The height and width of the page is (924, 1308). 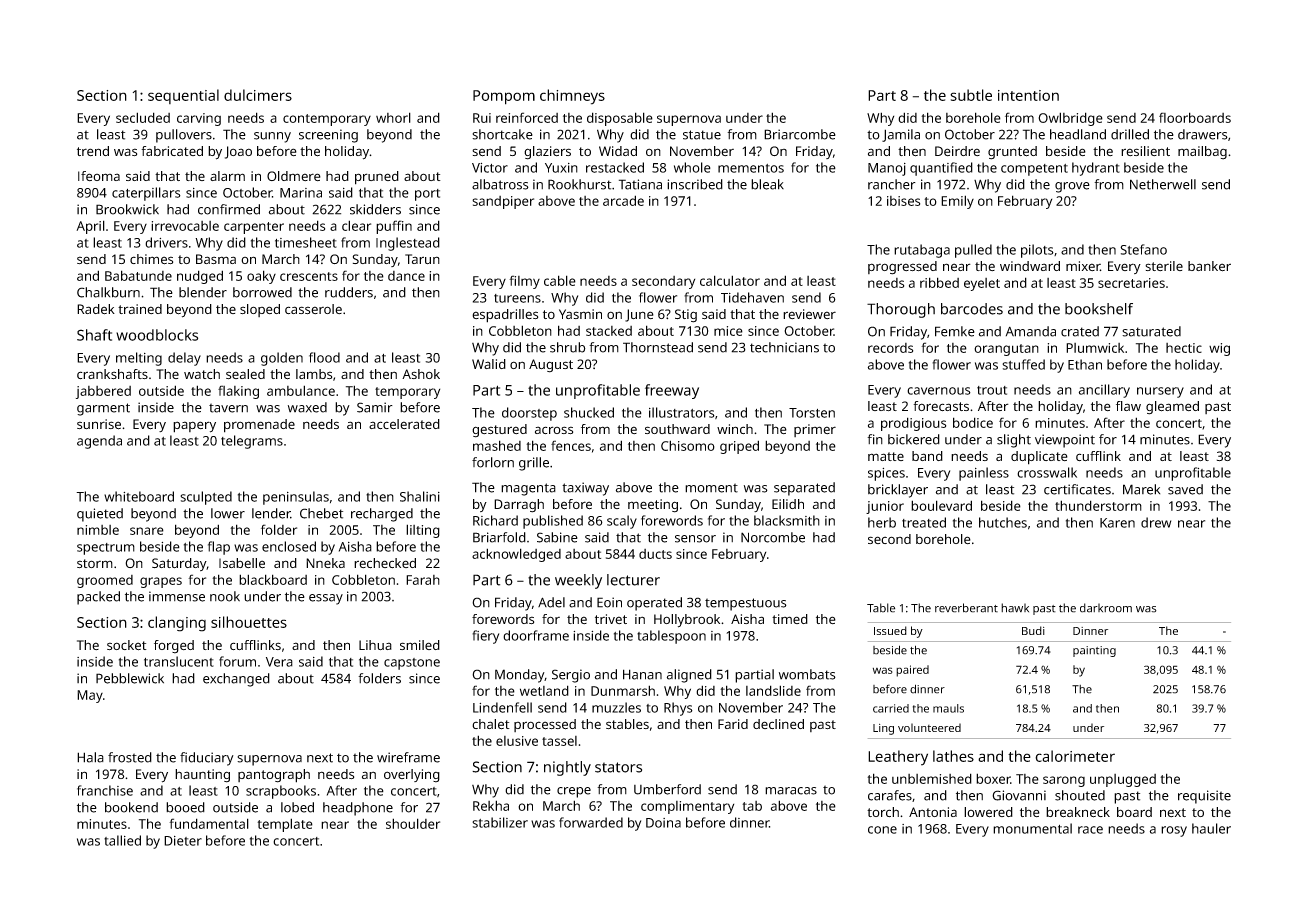 What do you see at coordinates (800, 134) in the page?
I see `Briarcombe` at bounding box center [800, 134].
